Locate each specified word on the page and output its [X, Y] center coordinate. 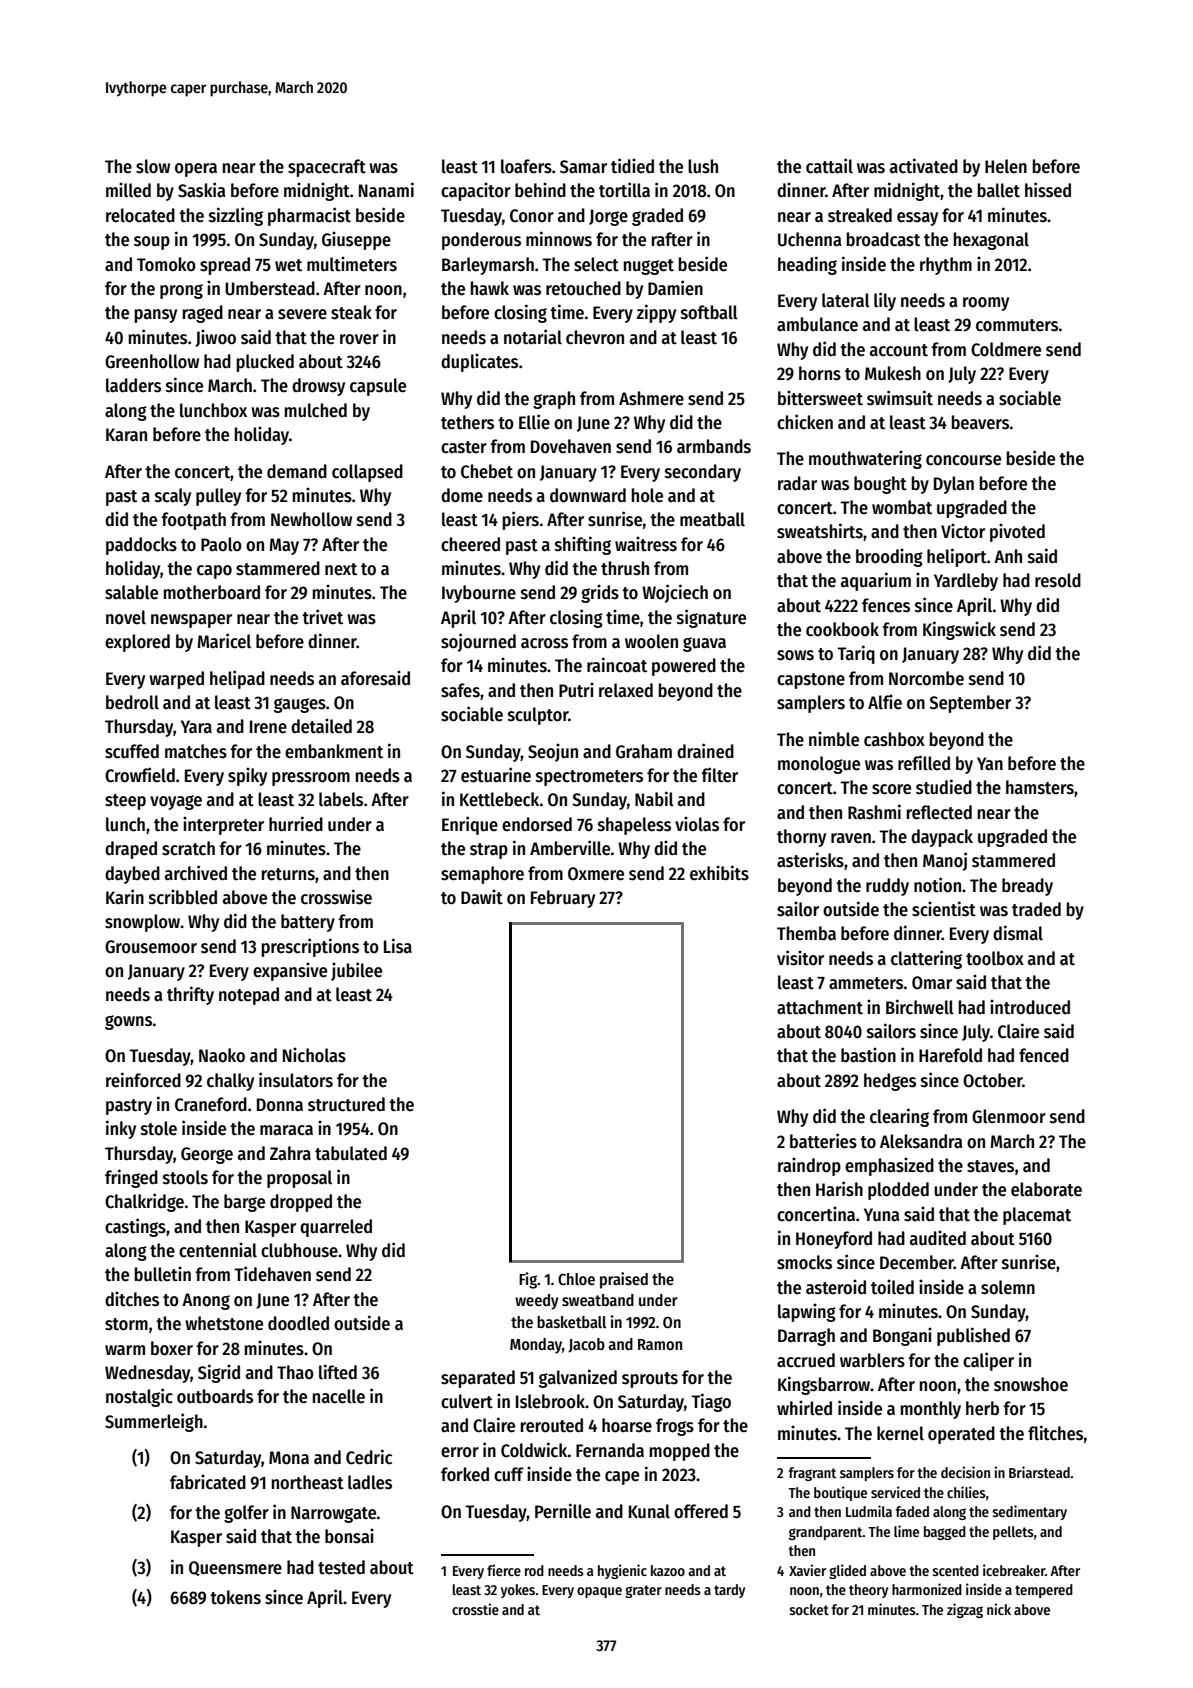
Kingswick [959, 630]
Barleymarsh [488, 266]
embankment [334, 751]
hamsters [1040, 787]
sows [795, 655]
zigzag [965, 1610]
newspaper [191, 621]
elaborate [1046, 1189]
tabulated [351, 1153]
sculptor [538, 716]
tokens [235, 1597]
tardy [729, 1591]
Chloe [576, 1279]
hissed [1048, 190]
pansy [156, 316]
